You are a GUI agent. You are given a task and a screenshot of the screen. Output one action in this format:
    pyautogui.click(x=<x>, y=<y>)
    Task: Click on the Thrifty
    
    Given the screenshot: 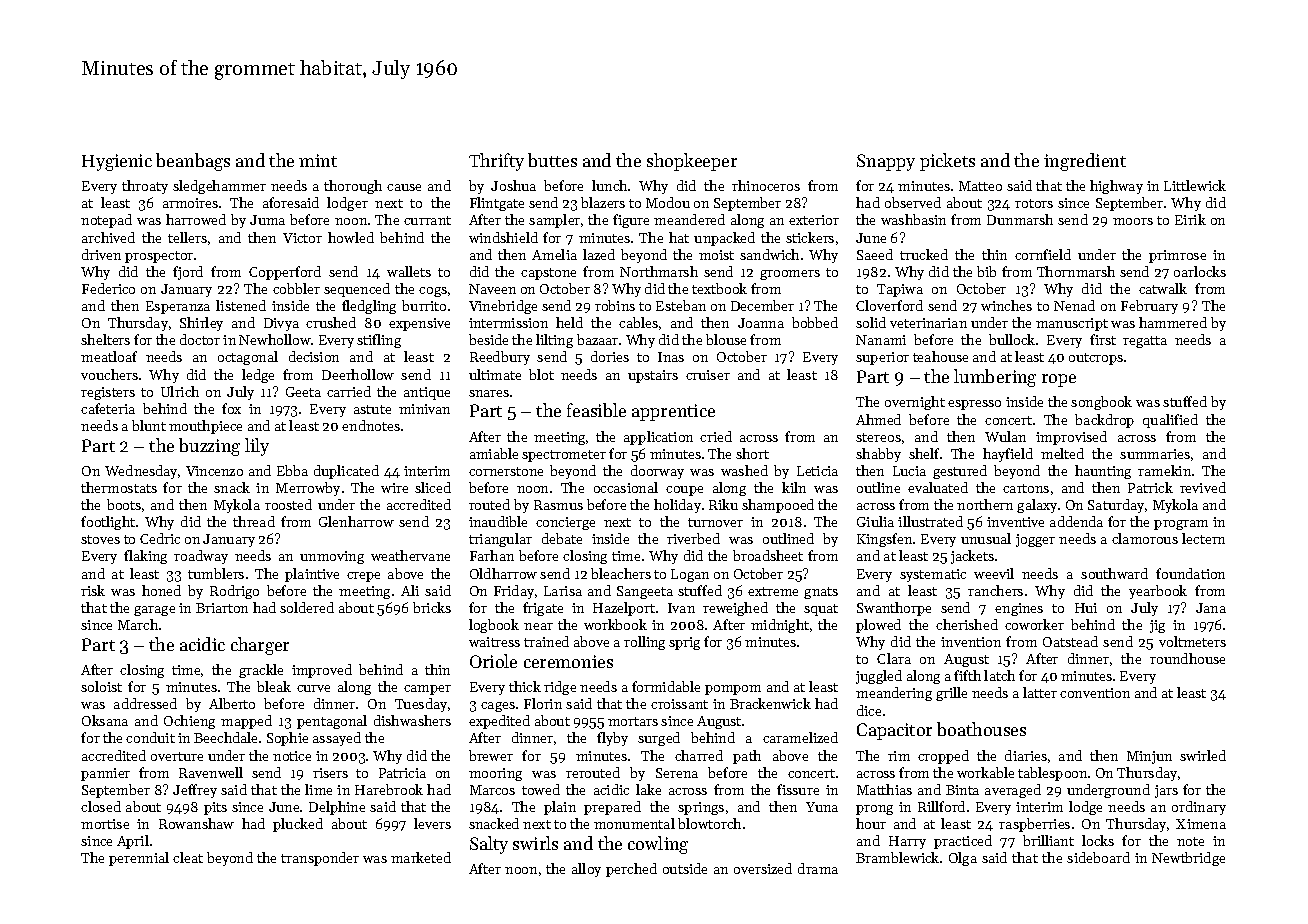 What is the action you would take?
    pyautogui.click(x=496, y=162)
